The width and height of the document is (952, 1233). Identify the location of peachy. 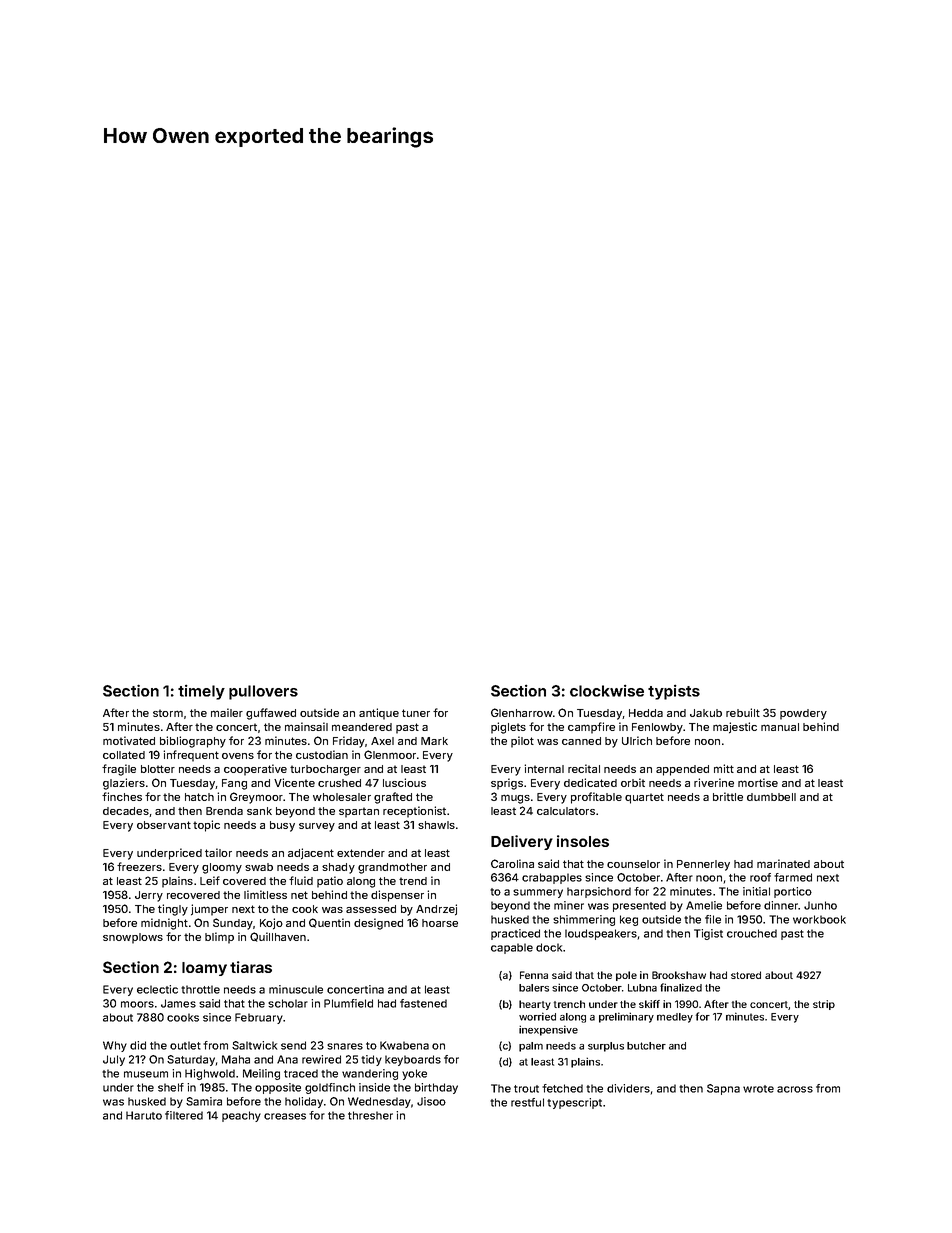
(241, 1116).
